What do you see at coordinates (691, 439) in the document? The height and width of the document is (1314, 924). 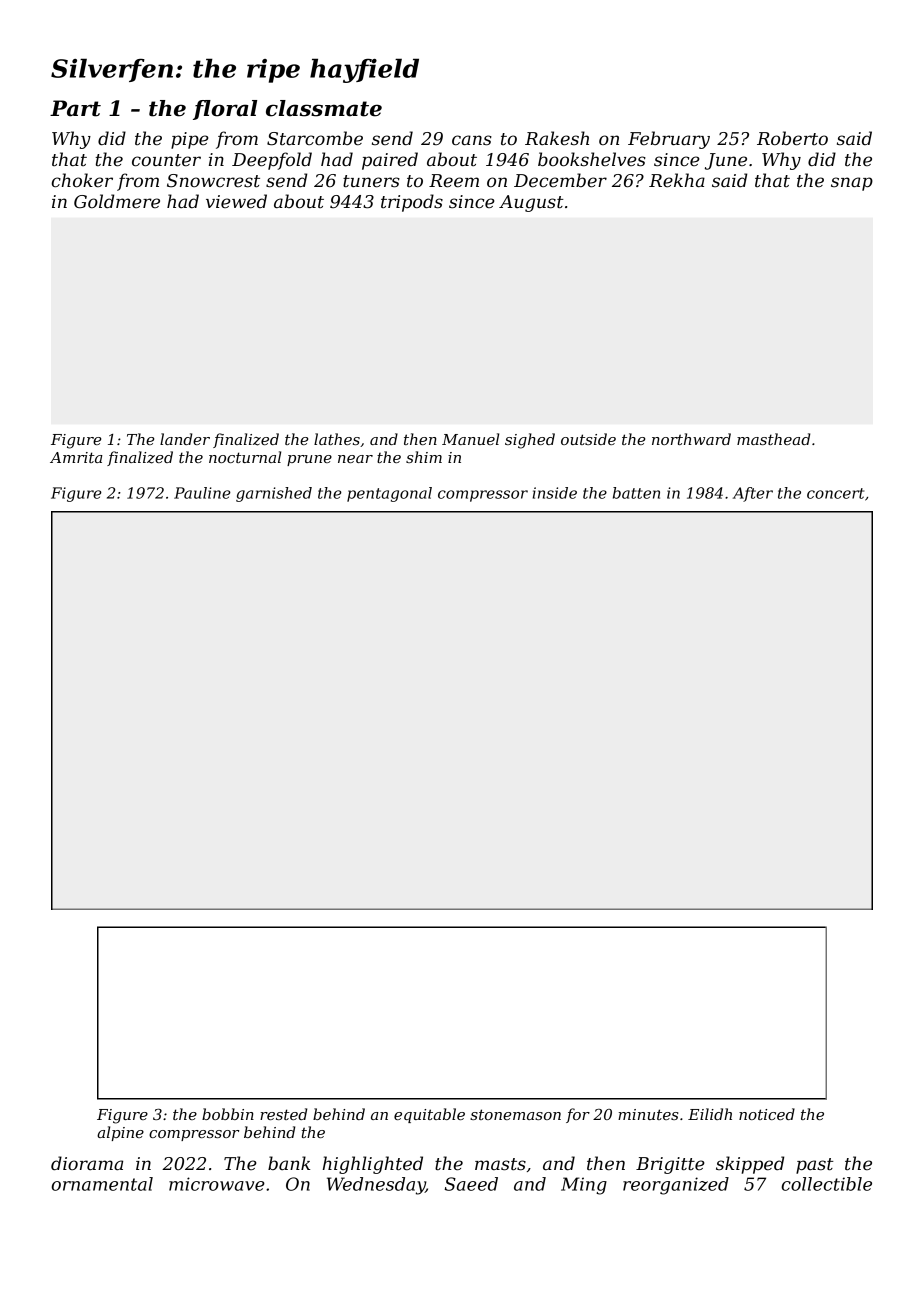 I see `northward` at bounding box center [691, 439].
